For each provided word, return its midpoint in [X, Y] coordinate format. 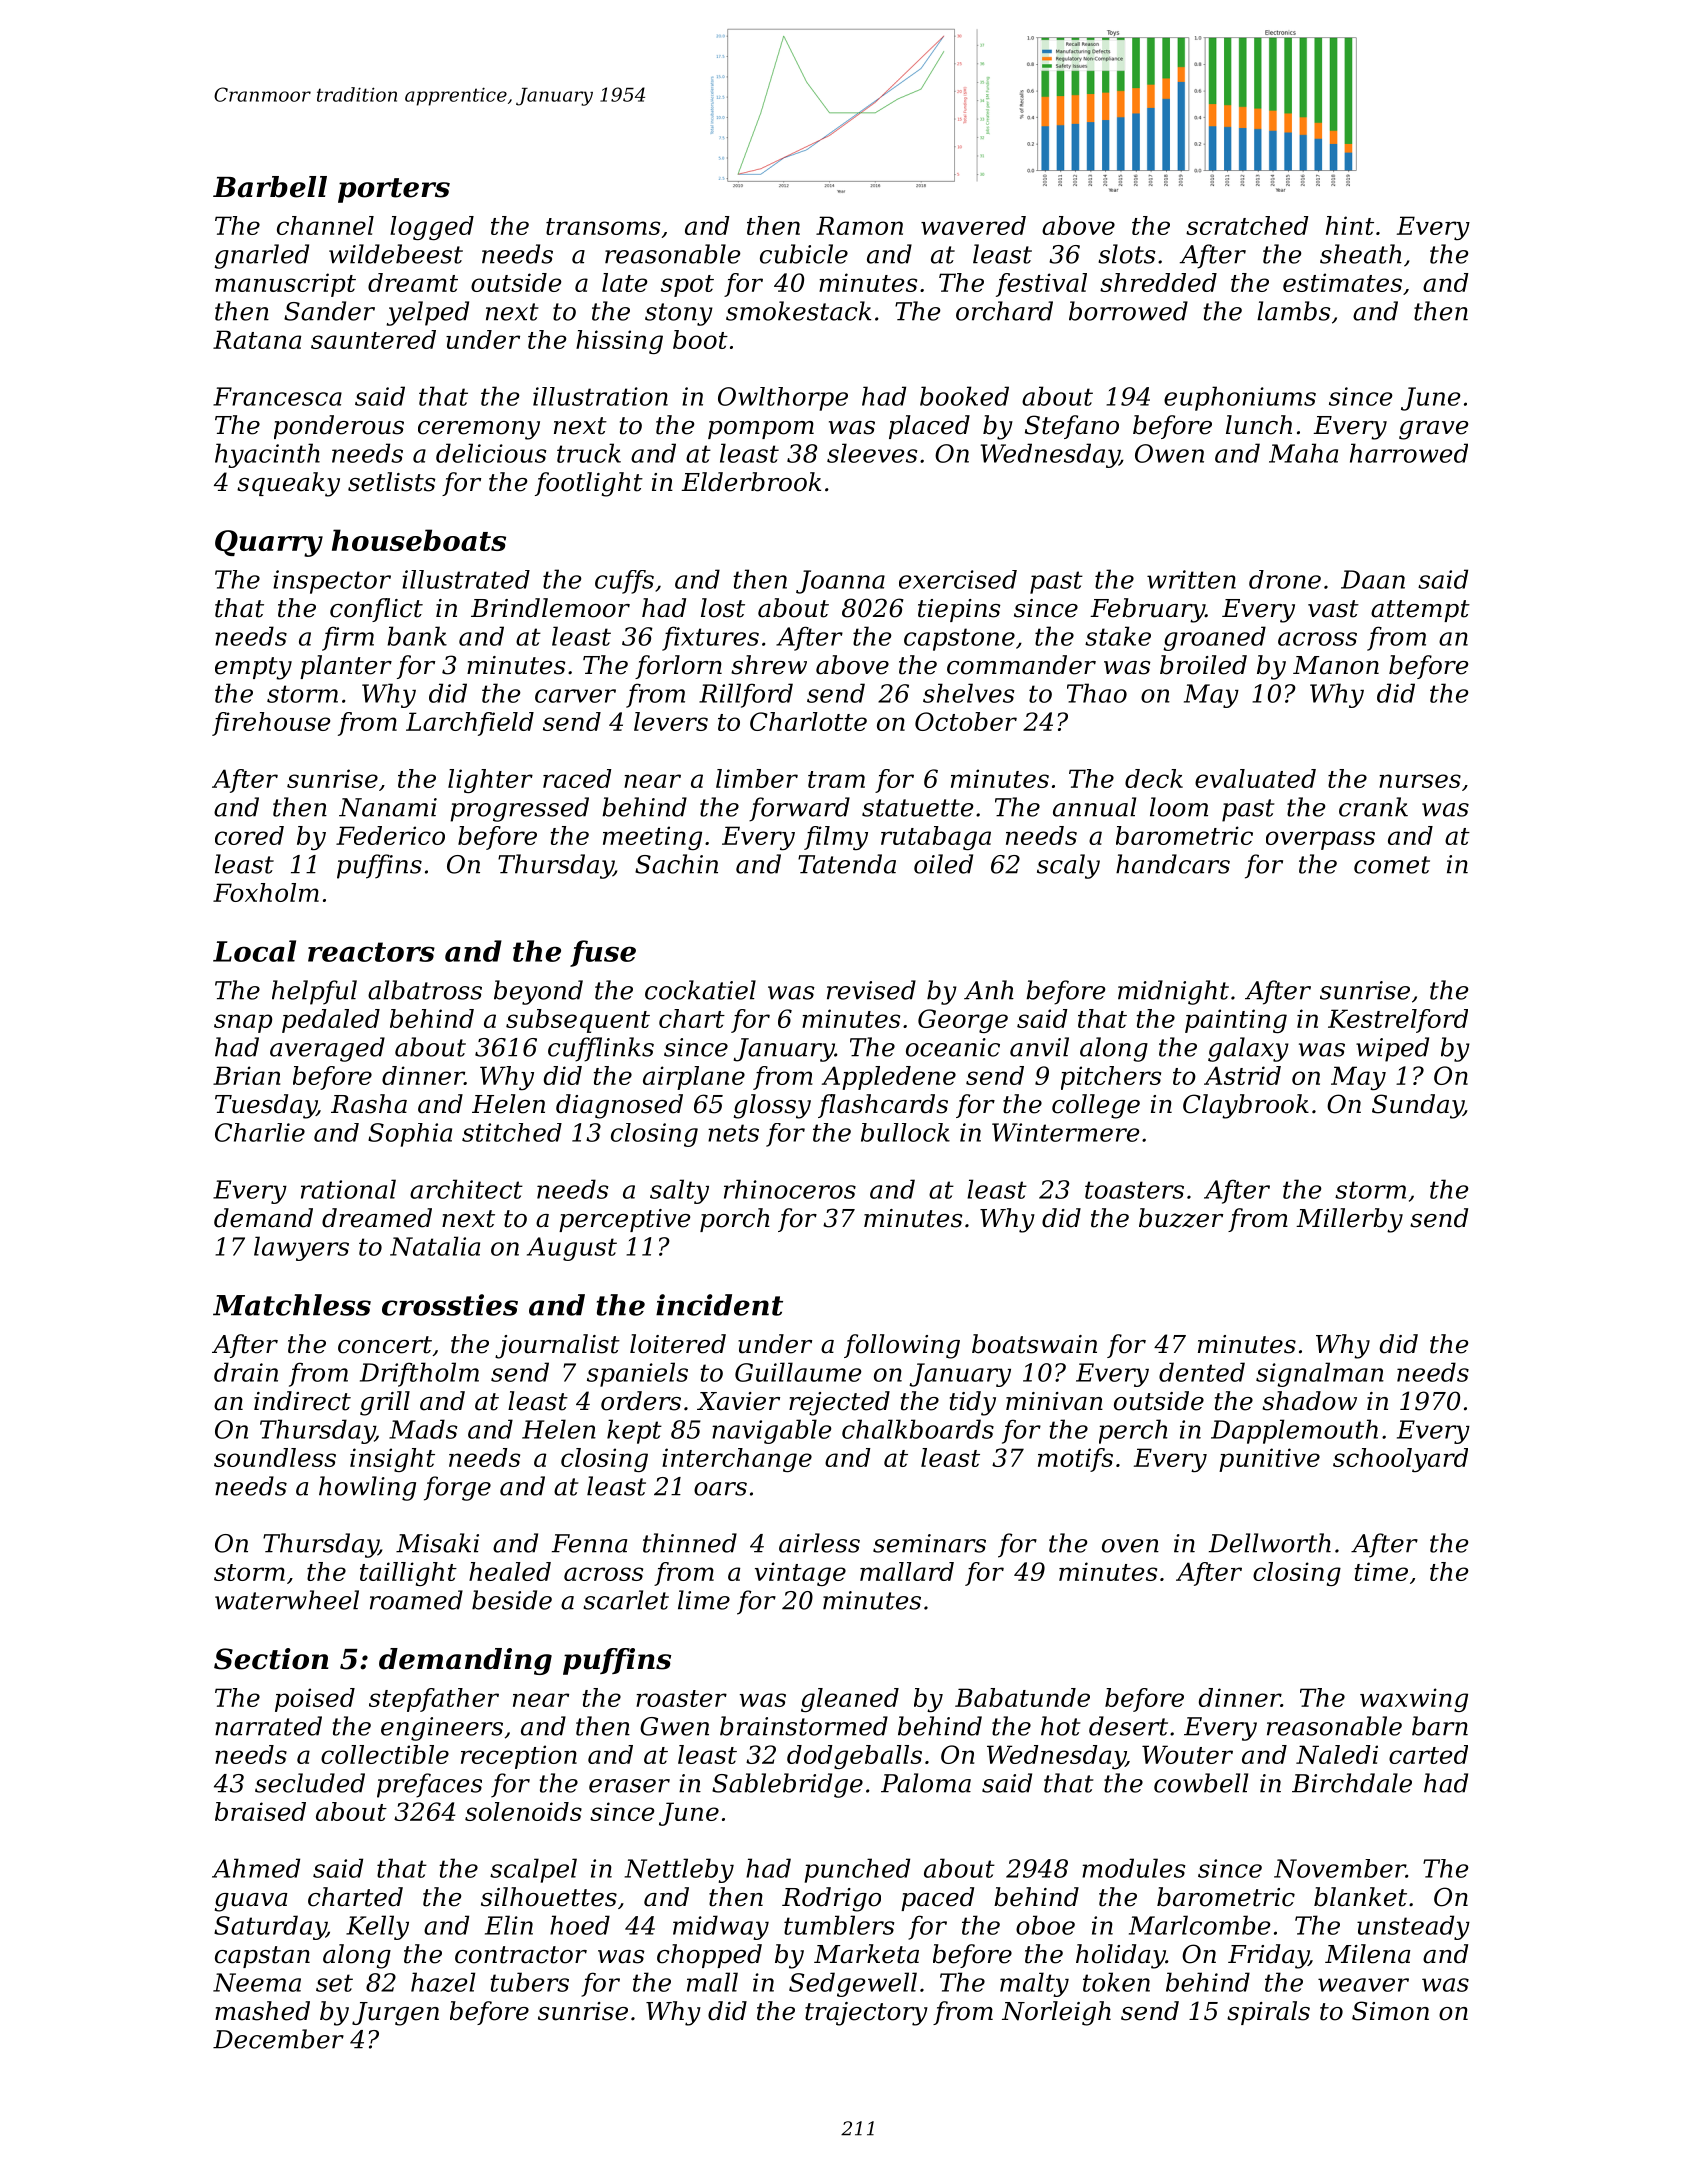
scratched [1247, 225]
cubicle [804, 254]
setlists [391, 482]
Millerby [1349, 1220]
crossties [450, 1305]
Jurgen [395, 2014]
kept [634, 1431]
